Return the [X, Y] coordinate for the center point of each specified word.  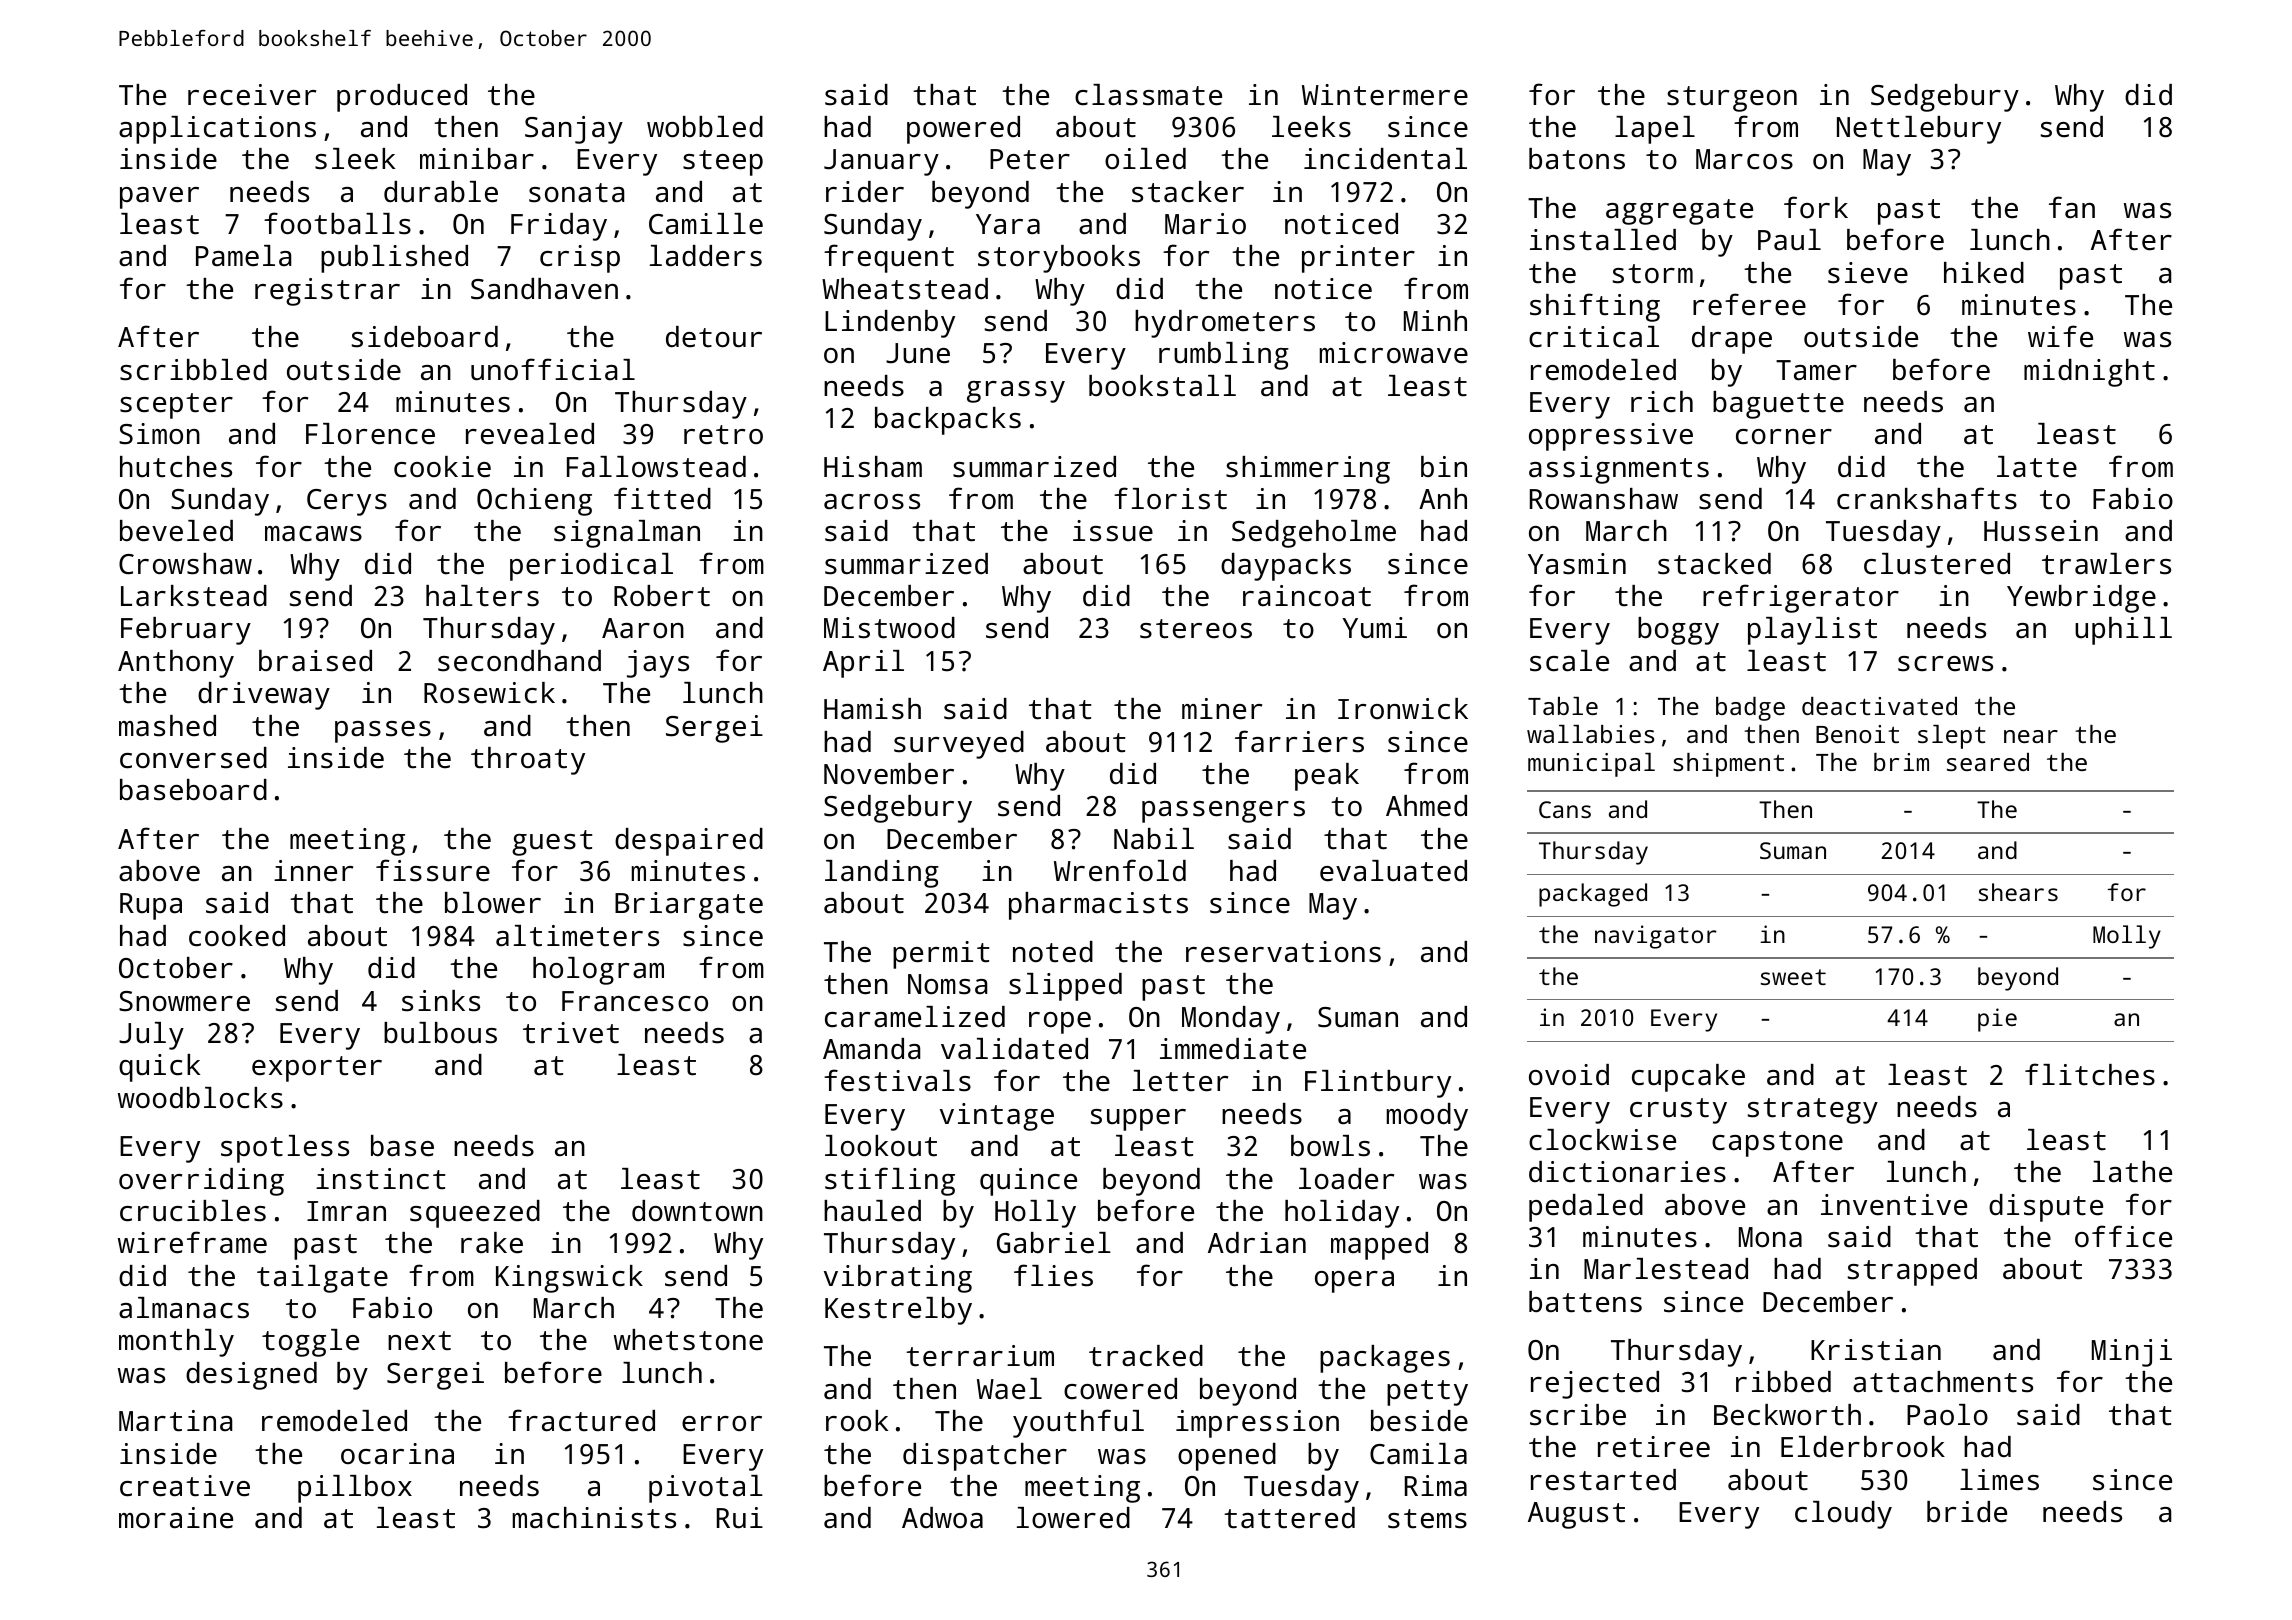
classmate [1148, 95]
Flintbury [1378, 1084]
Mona [1770, 1237]
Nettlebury [1919, 130]
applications [217, 130]
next [419, 1341]
